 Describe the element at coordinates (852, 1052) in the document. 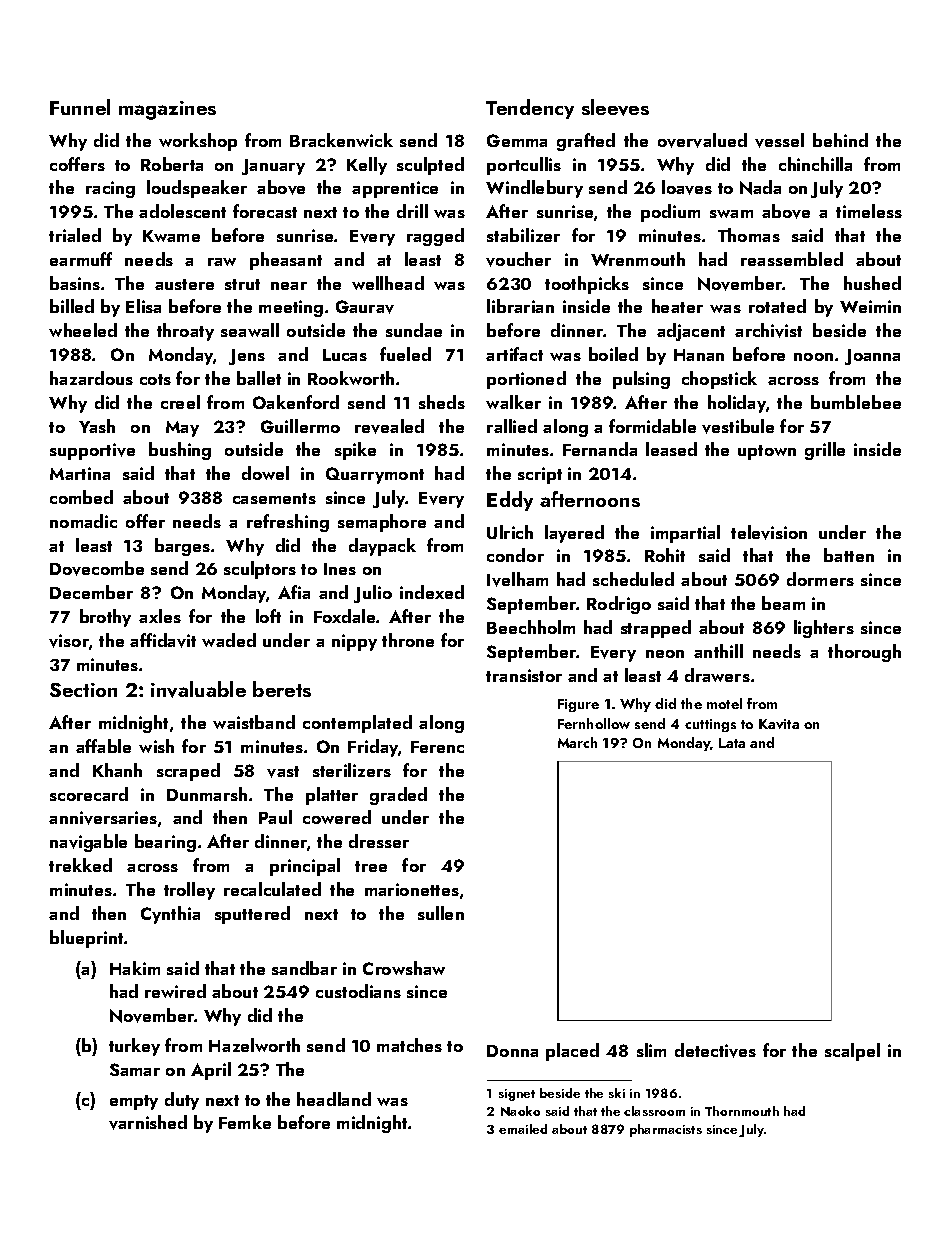

I see `scalpel` at that location.
